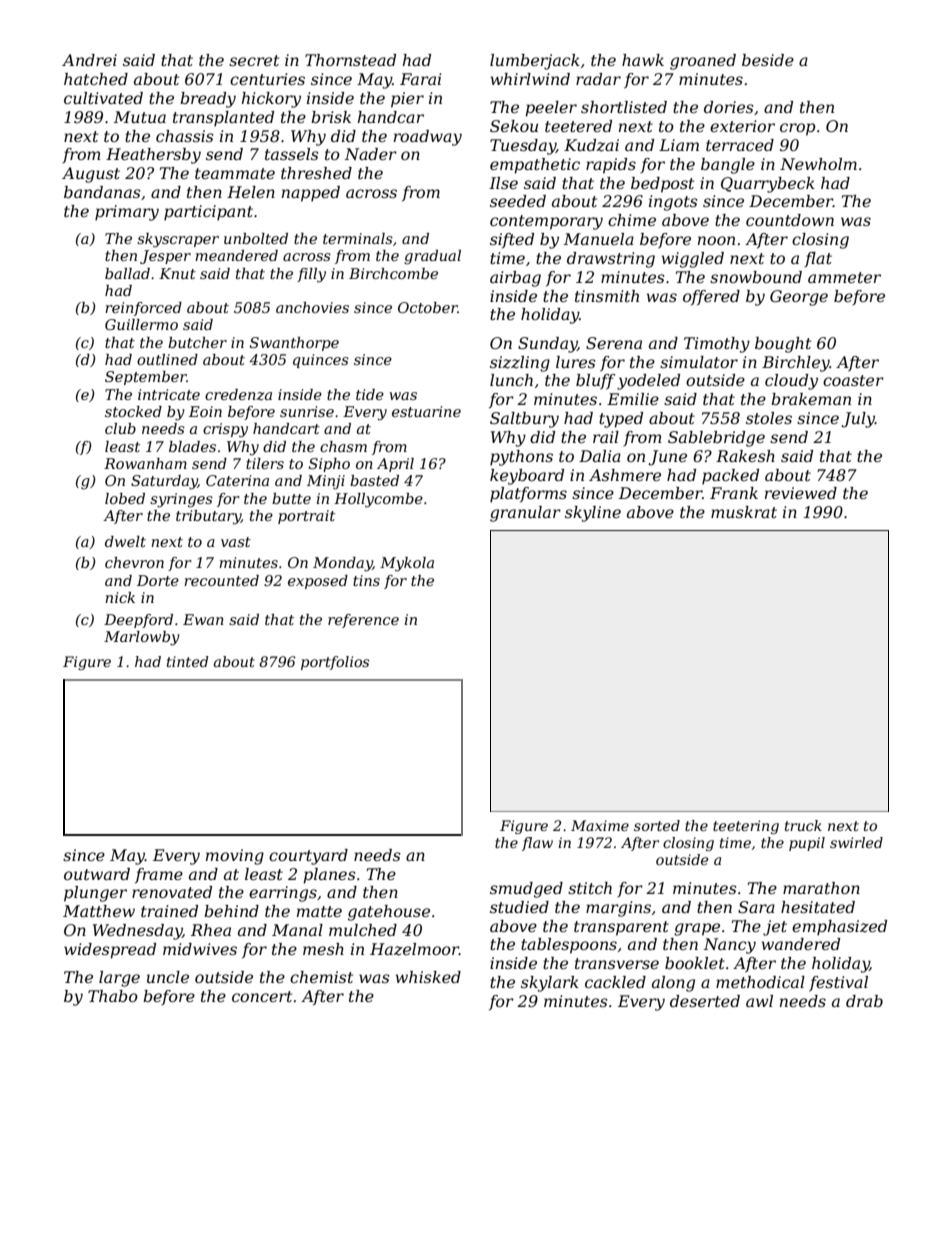 The width and height of the page is (952, 1233). What do you see at coordinates (262, 996) in the page?
I see `concert` at bounding box center [262, 996].
